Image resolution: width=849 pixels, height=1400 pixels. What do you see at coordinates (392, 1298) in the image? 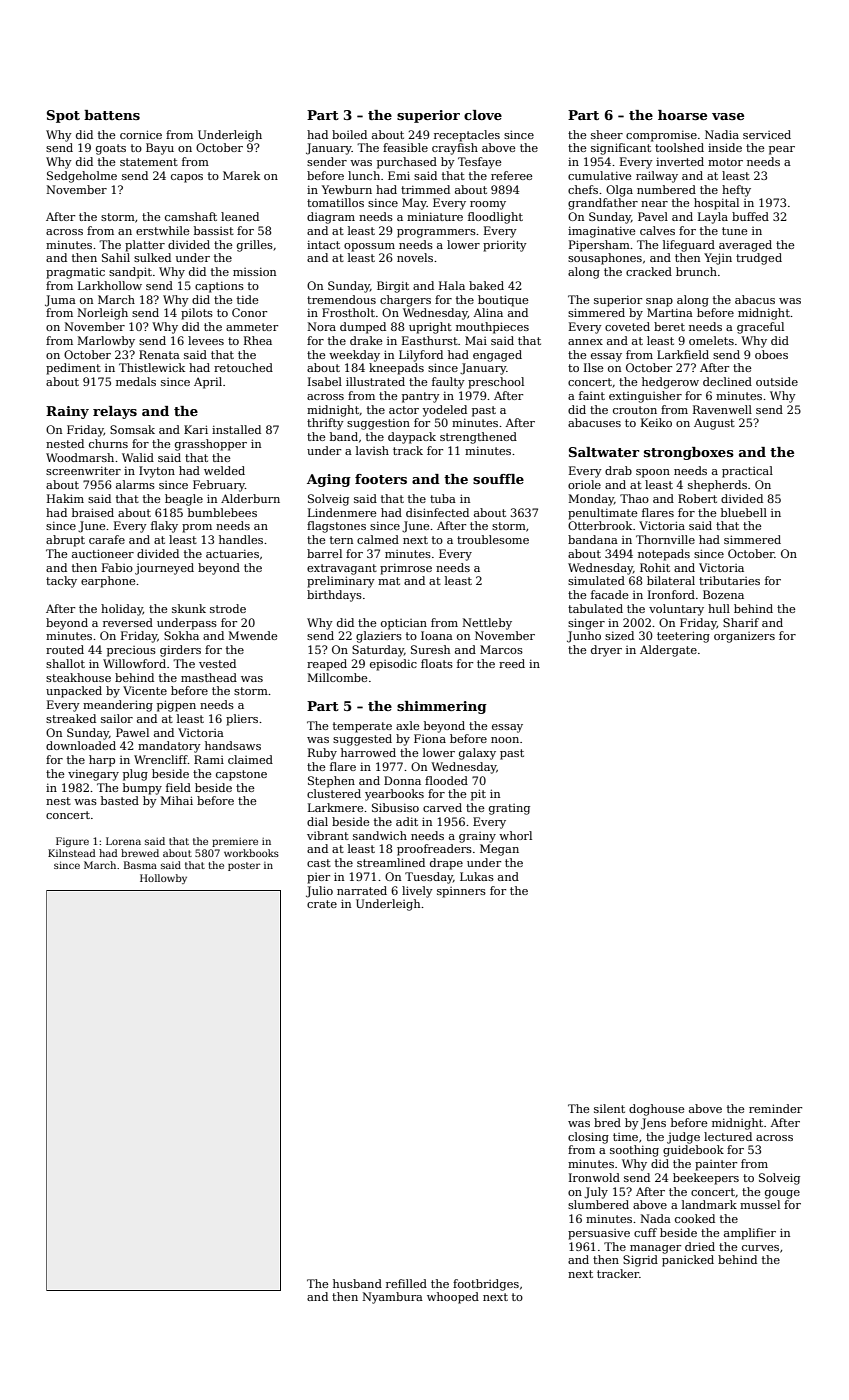
I see `Nyambura` at bounding box center [392, 1298].
